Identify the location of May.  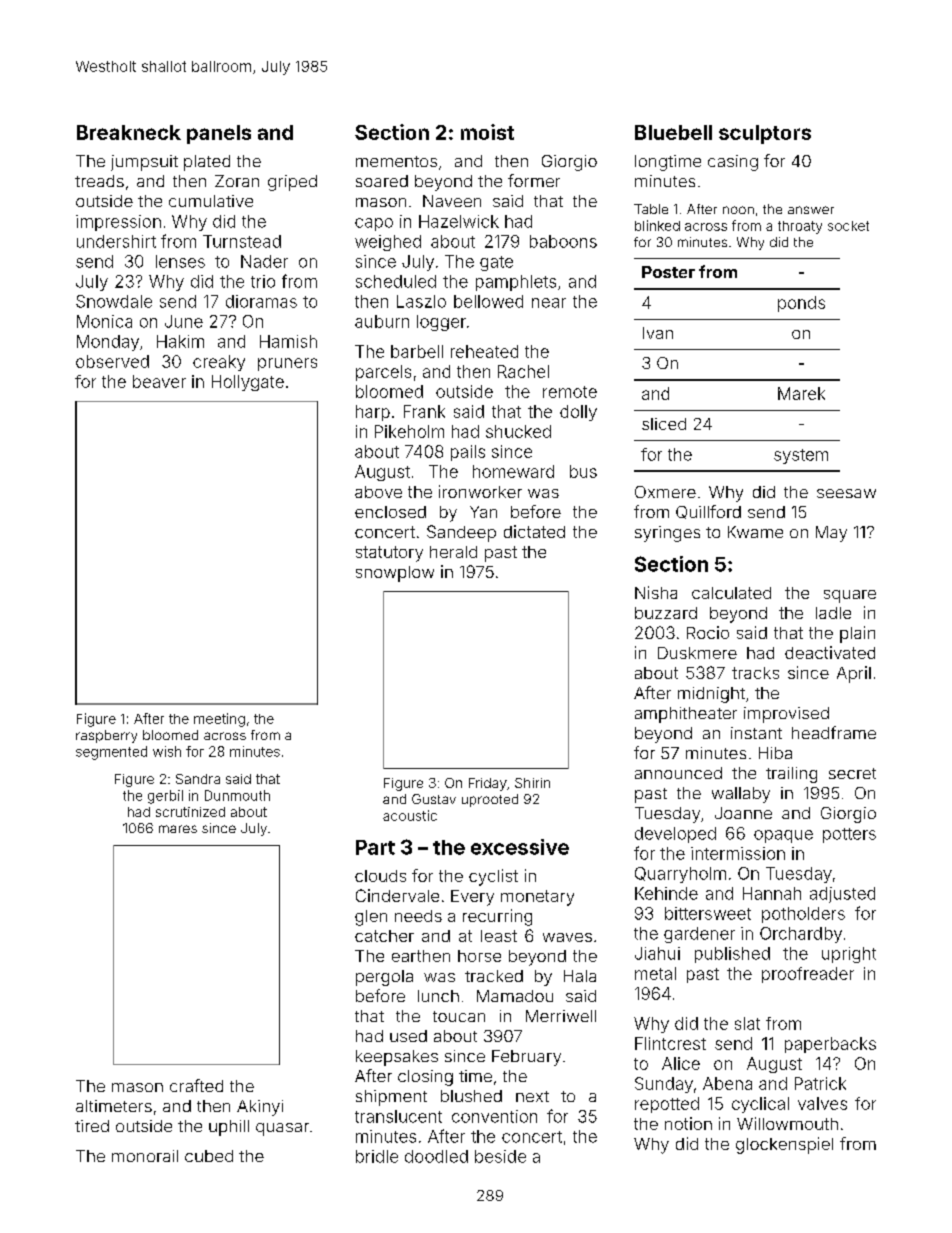
(831, 534).
